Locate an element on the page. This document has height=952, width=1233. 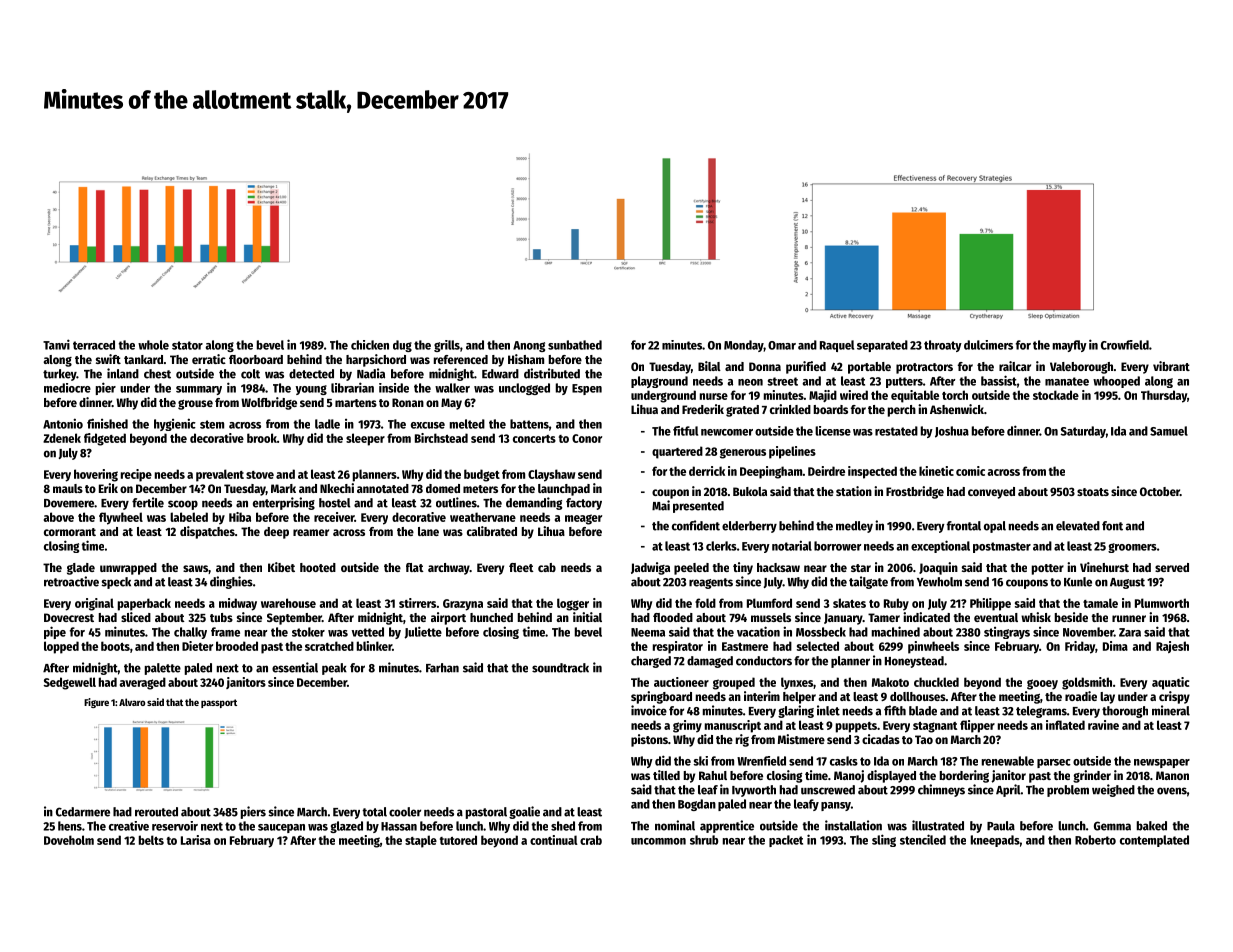
Crowfield is located at coordinates (1125, 345).
